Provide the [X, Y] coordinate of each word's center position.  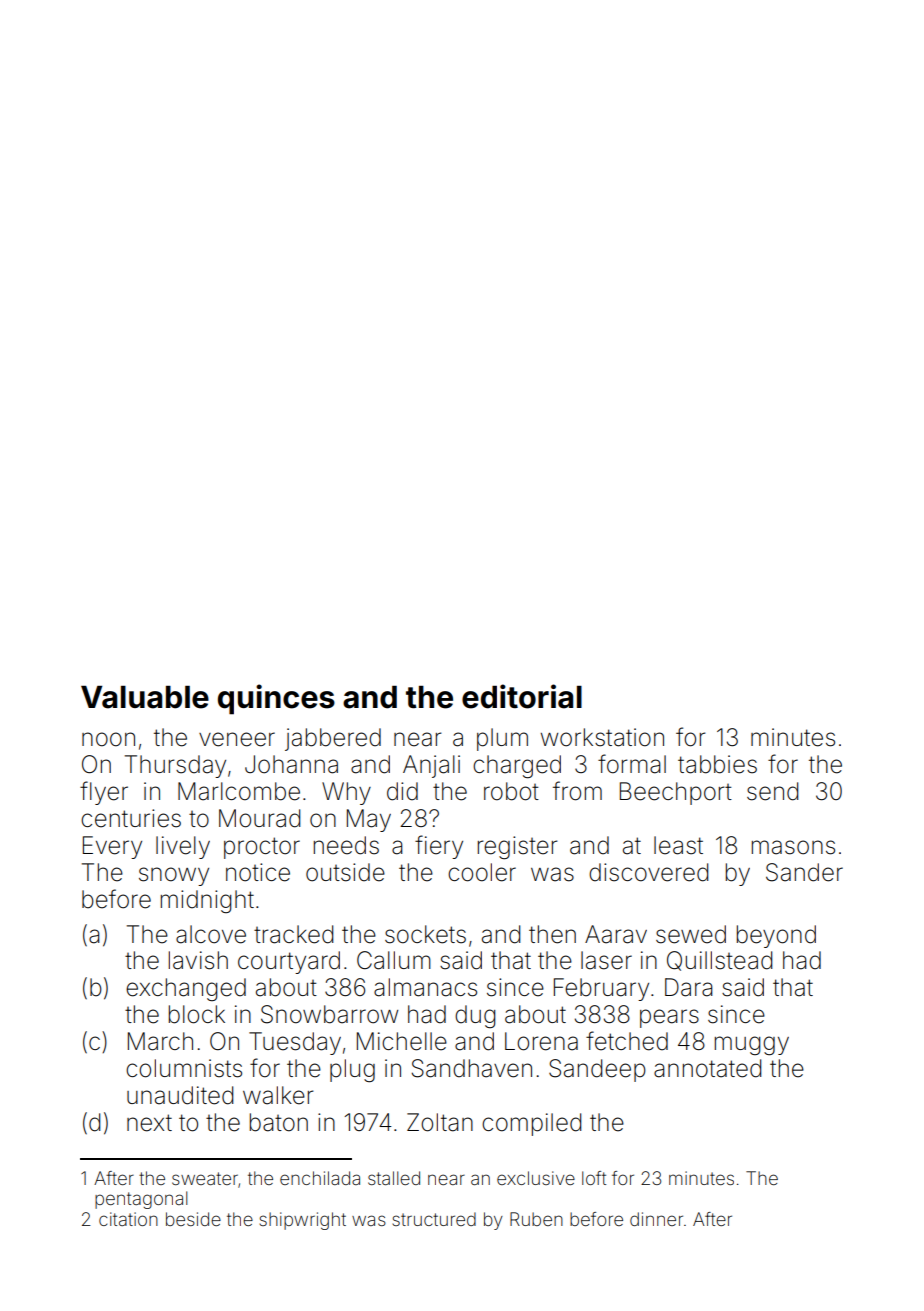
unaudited [180, 1095]
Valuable [145, 697]
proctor [262, 848]
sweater [205, 1178]
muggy [752, 1045]
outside [345, 872]
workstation [602, 737]
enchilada [320, 1178]
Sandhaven [471, 1068]
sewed [691, 934]
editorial [522, 696]
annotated [707, 1068]
